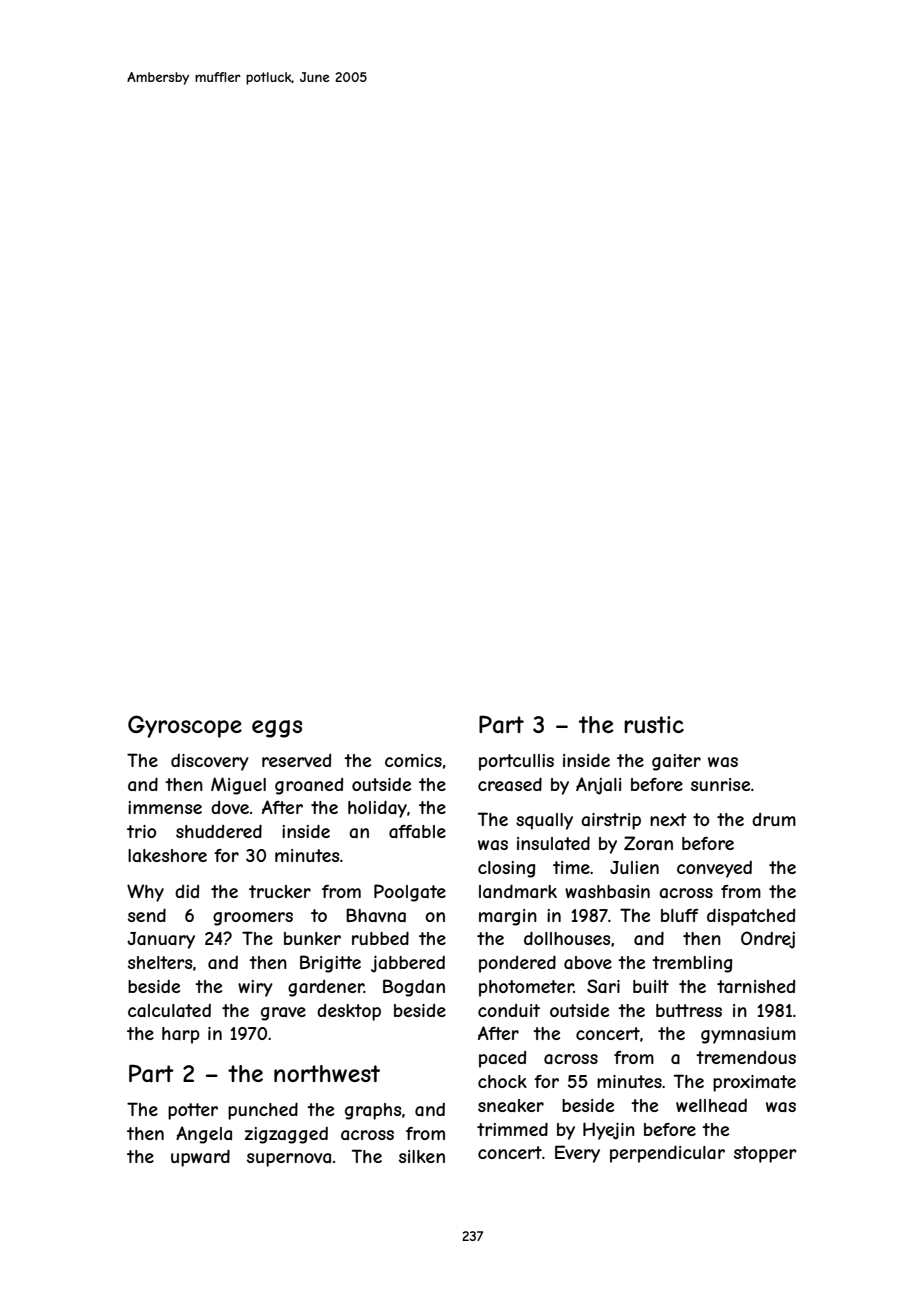  Describe the element at coordinates (417, 831) in the screenshot. I see `affable` at that location.
